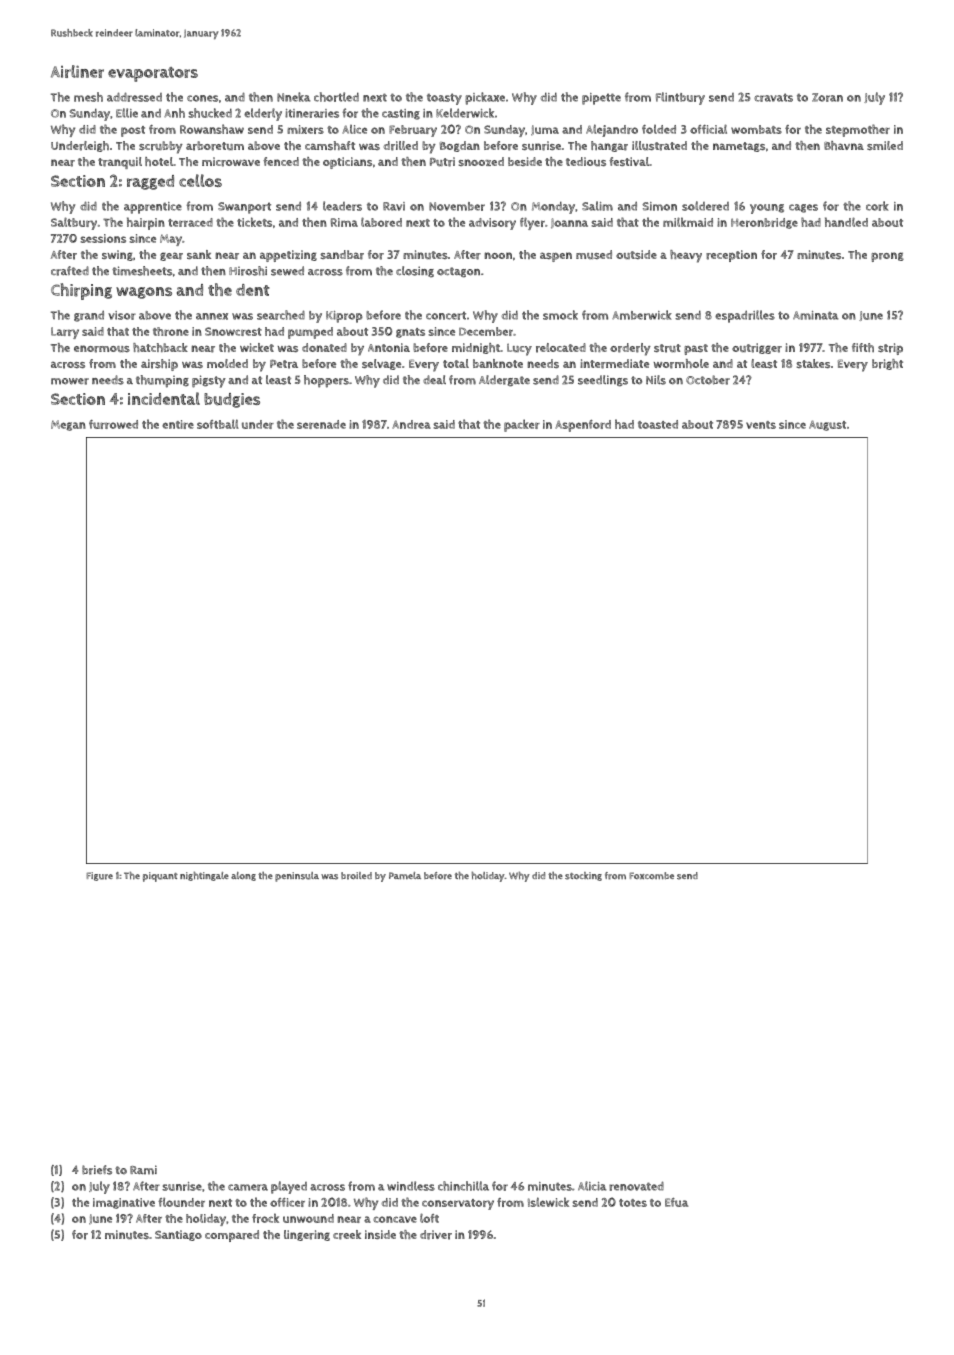 The image size is (954, 1355). I want to click on Nneka, so click(293, 97).
